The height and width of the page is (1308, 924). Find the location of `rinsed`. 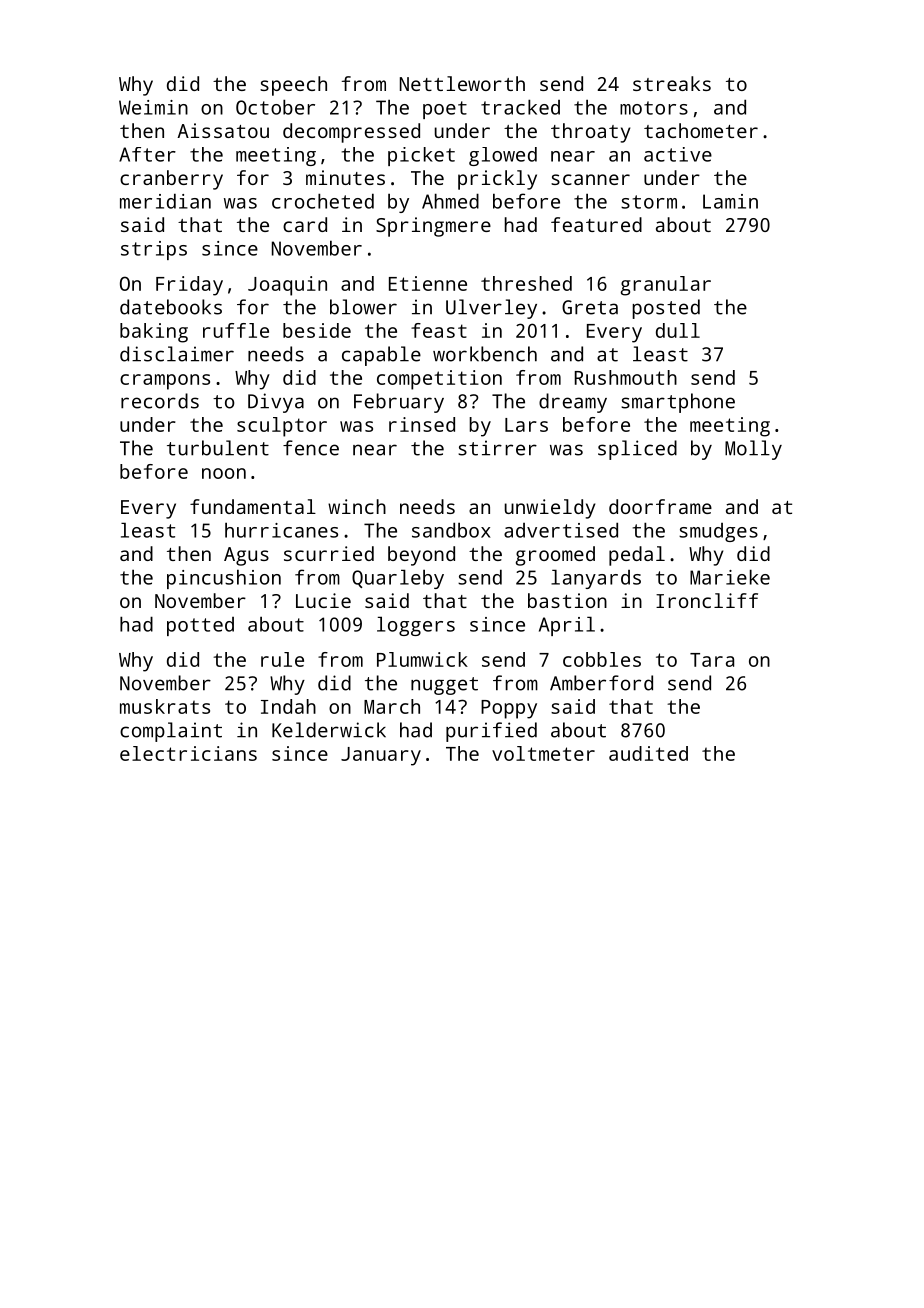

rinsed is located at coordinates (422, 424).
